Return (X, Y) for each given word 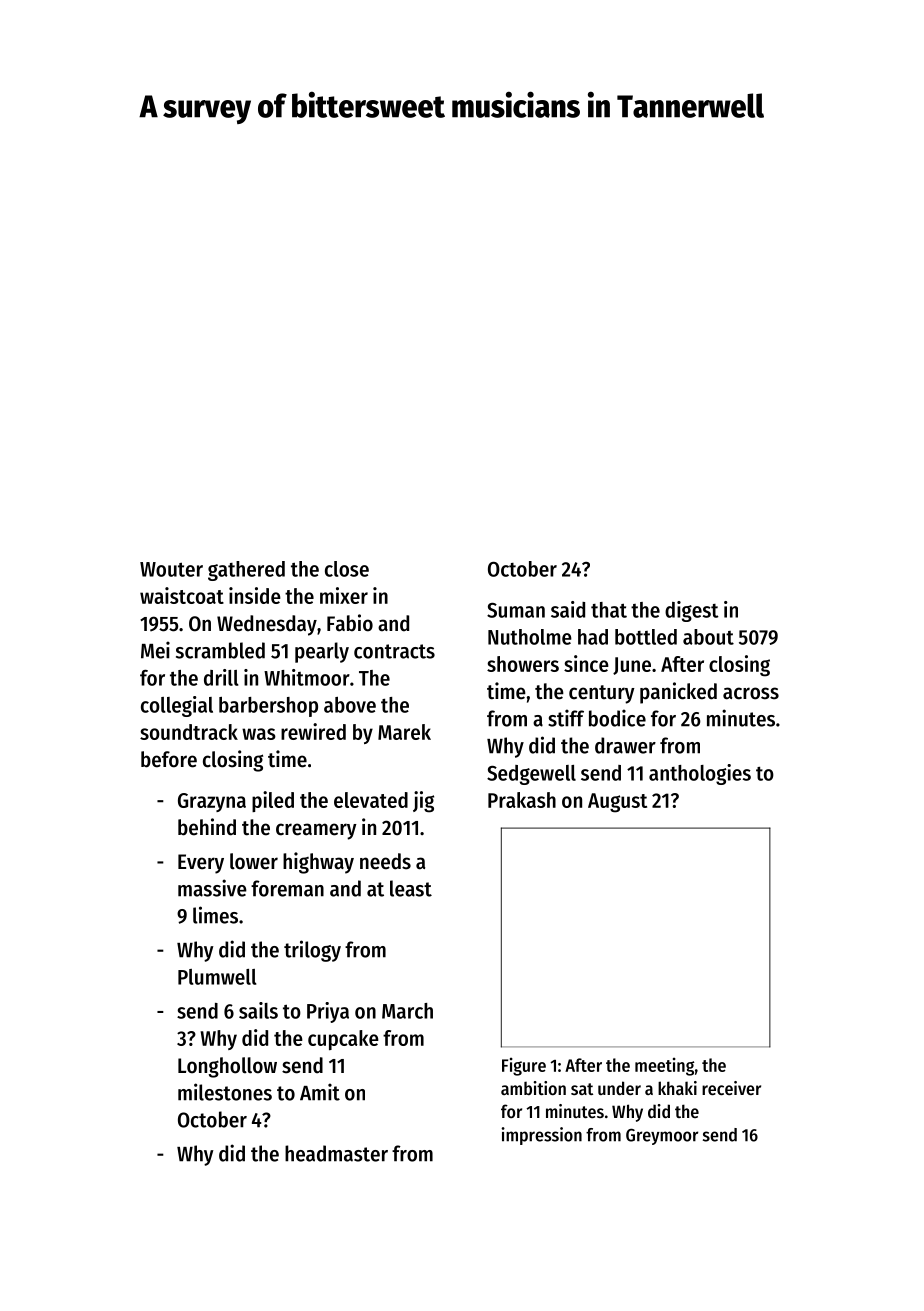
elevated (371, 800)
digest (692, 611)
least (411, 888)
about (708, 637)
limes (215, 915)
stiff (566, 718)
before (169, 759)
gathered (246, 571)
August (617, 803)
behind (207, 827)
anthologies (700, 774)
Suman (516, 610)
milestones (225, 1092)
